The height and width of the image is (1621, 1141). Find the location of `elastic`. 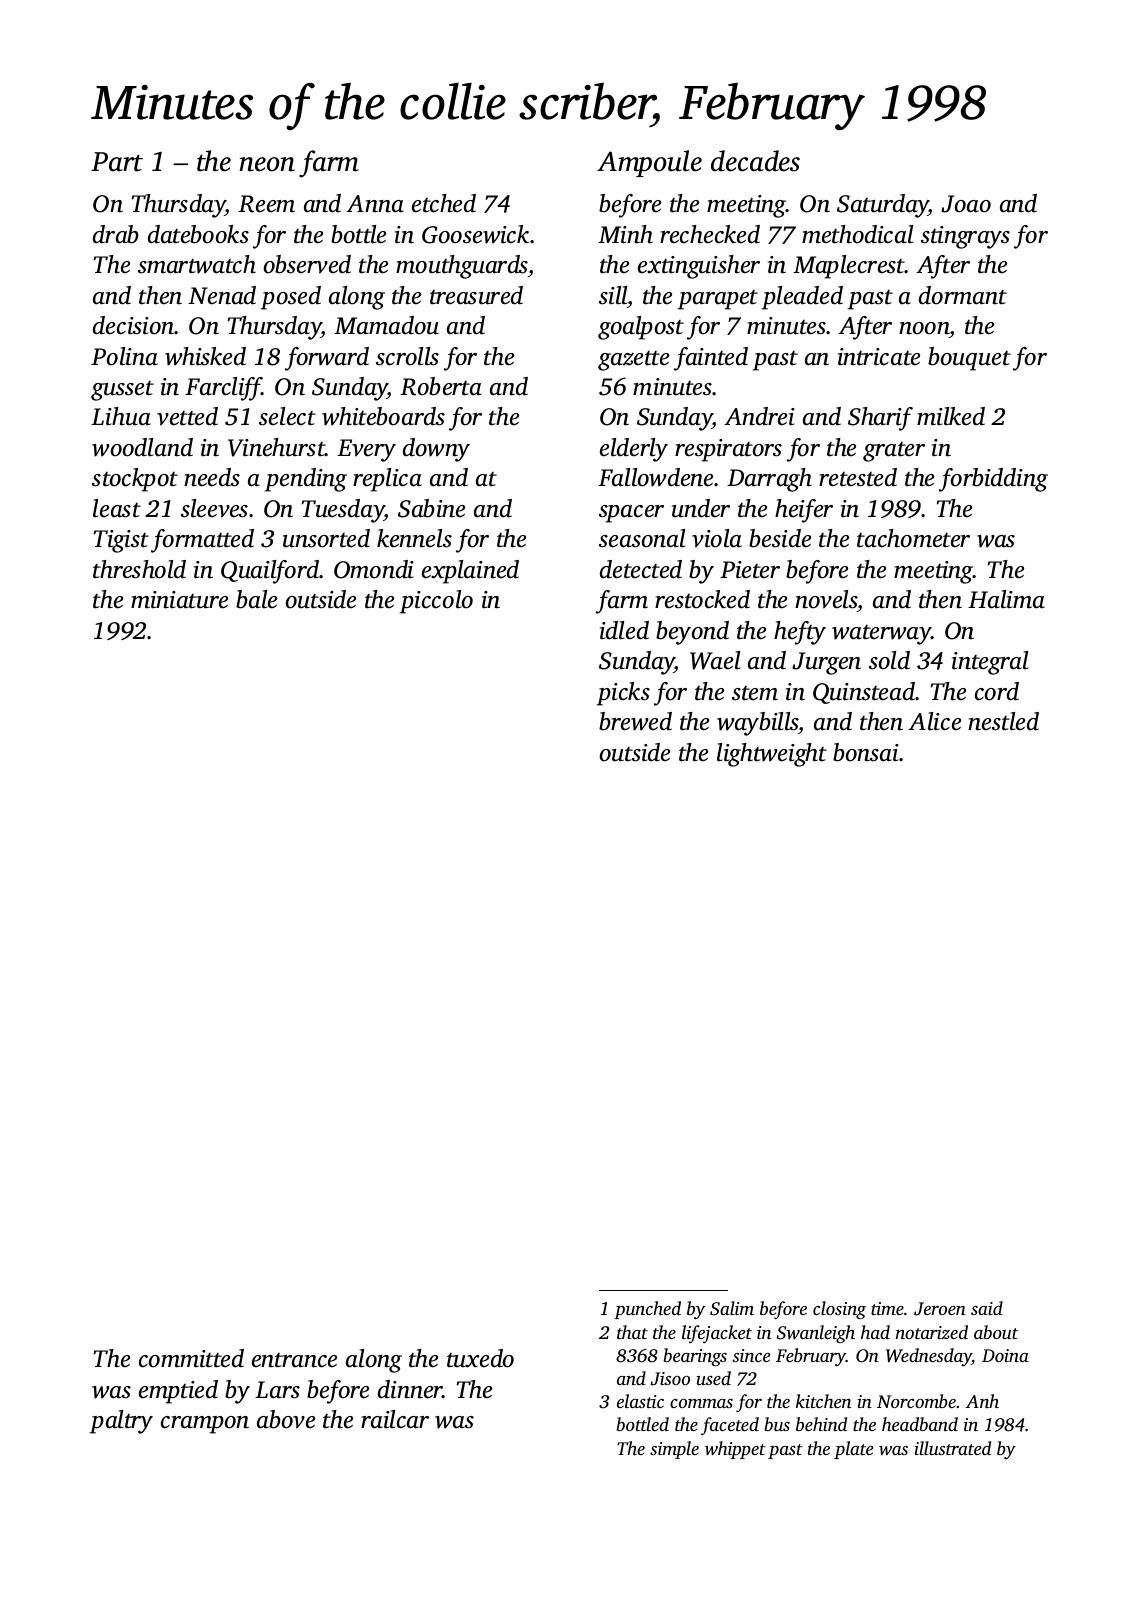

elastic is located at coordinates (640, 1401).
